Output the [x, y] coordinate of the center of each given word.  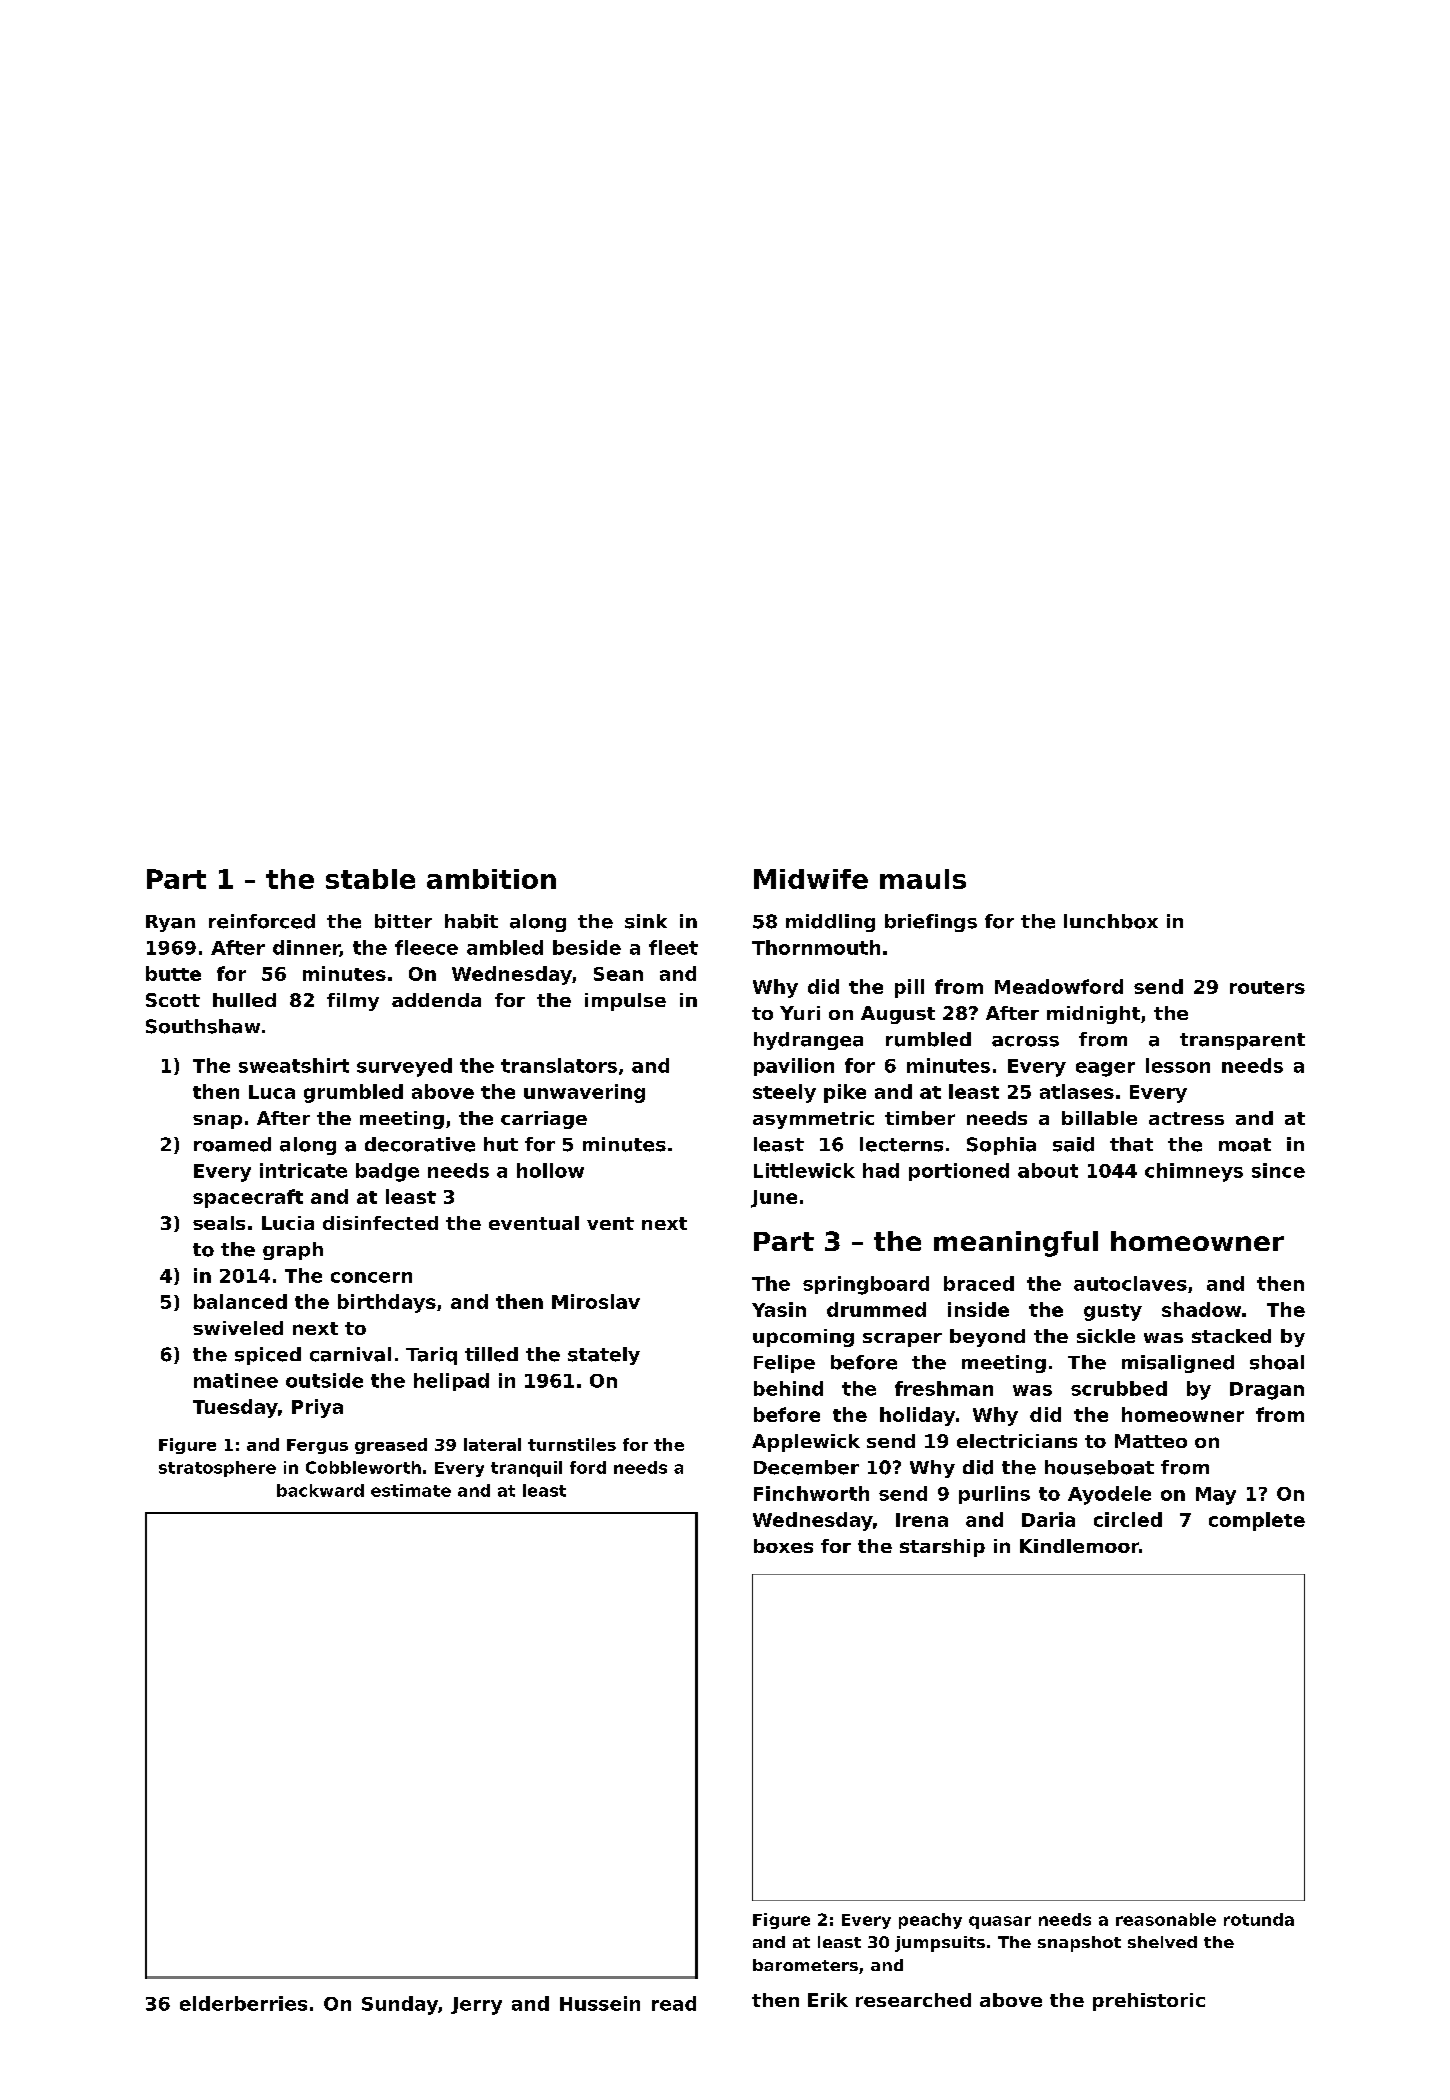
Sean [618, 974]
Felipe [784, 1364]
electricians [1017, 1441]
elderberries [243, 2003]
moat [1245, 1145]
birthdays [387, 1303]
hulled [244, 1000]
